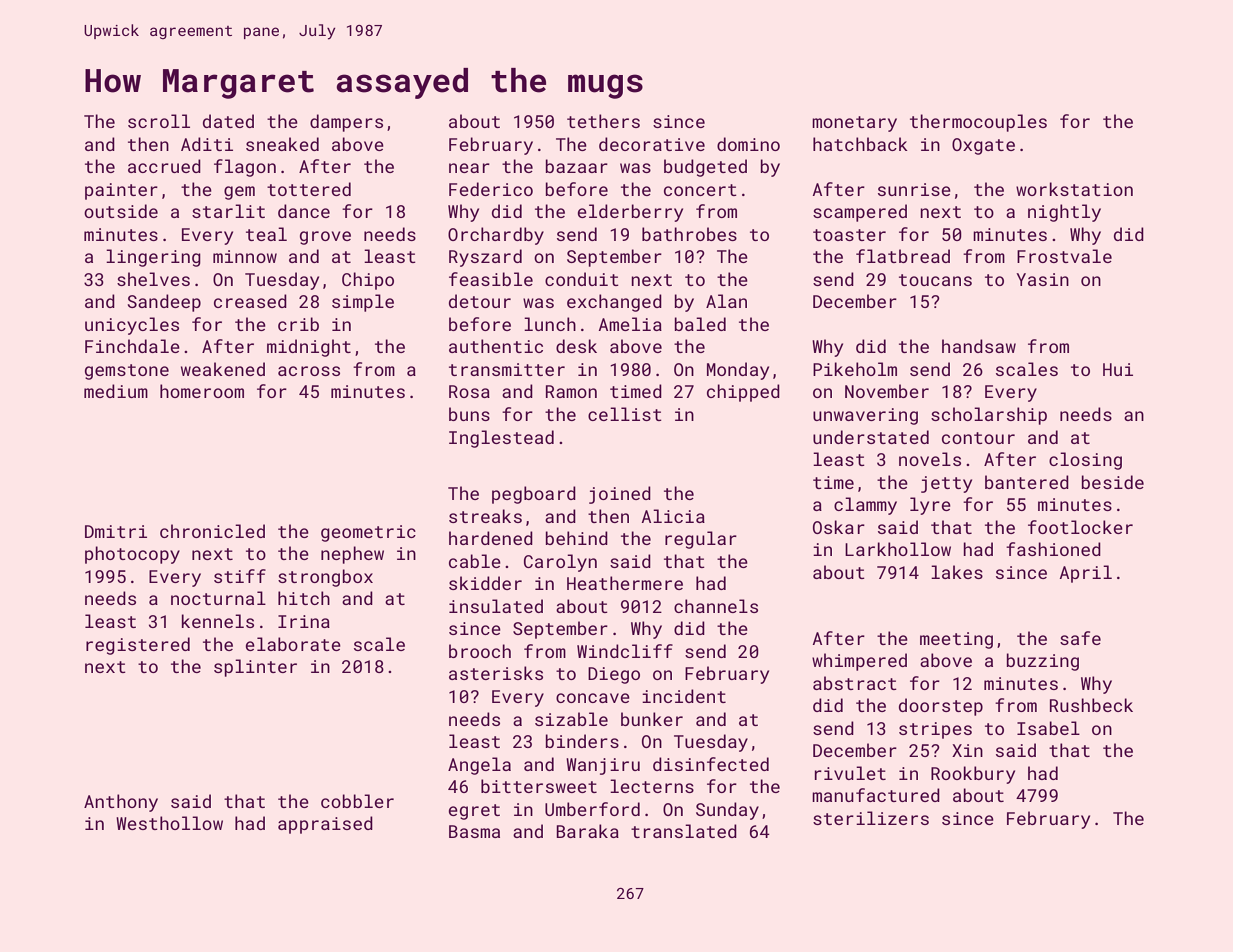 The height and width of the image is (952, 1233). I want to click on chronicled, so click(212, 531).
